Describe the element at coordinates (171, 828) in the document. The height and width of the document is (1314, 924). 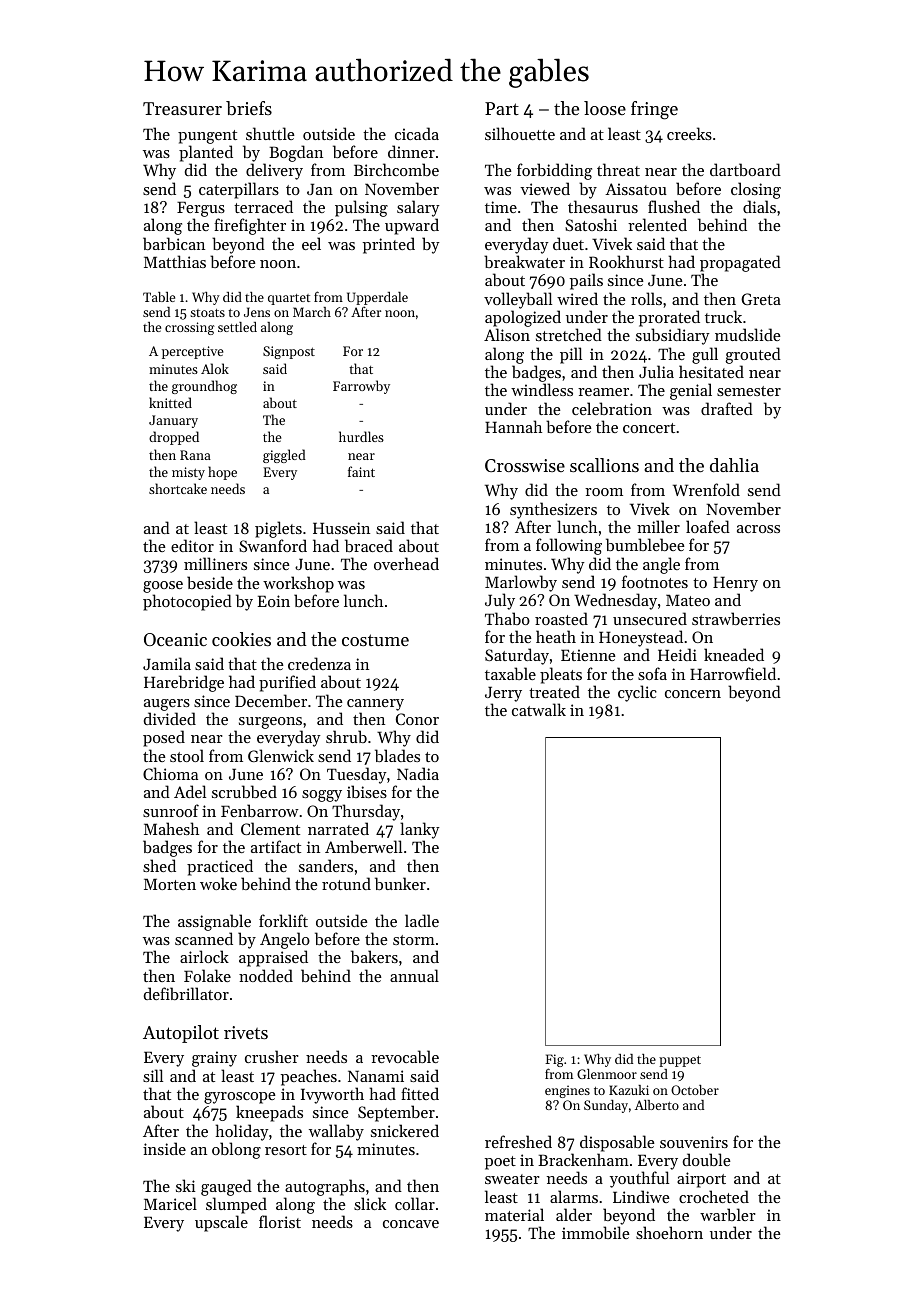
I see `Mahesh` at that location.
